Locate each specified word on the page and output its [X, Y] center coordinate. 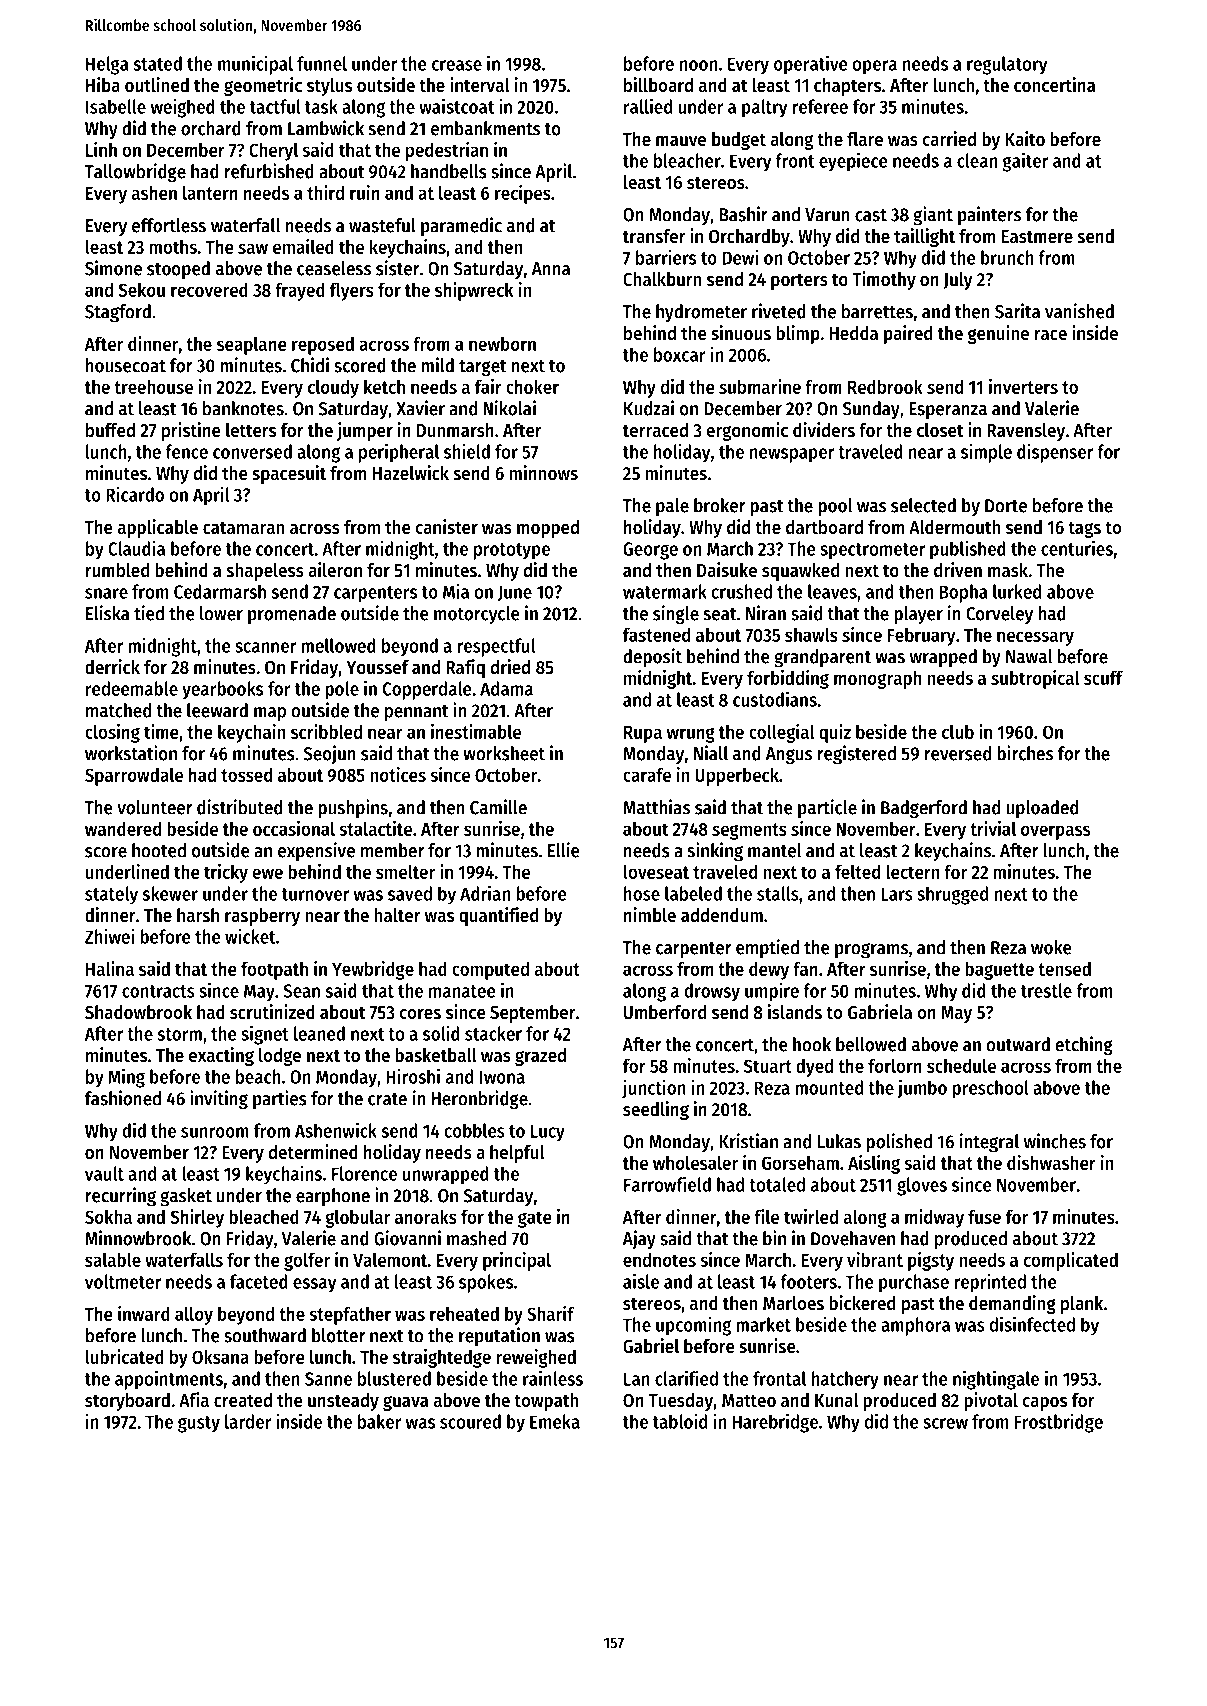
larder [248, 1421]
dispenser [1055, 453]
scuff [1103, 677]
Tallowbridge [135, 173]
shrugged [952, 895]
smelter [405, 871]
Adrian [485, 893]
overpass [1055, 832]
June [515, 593]
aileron [335, 570]
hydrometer [701, 313]
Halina [110, 968]
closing [112, 733]
